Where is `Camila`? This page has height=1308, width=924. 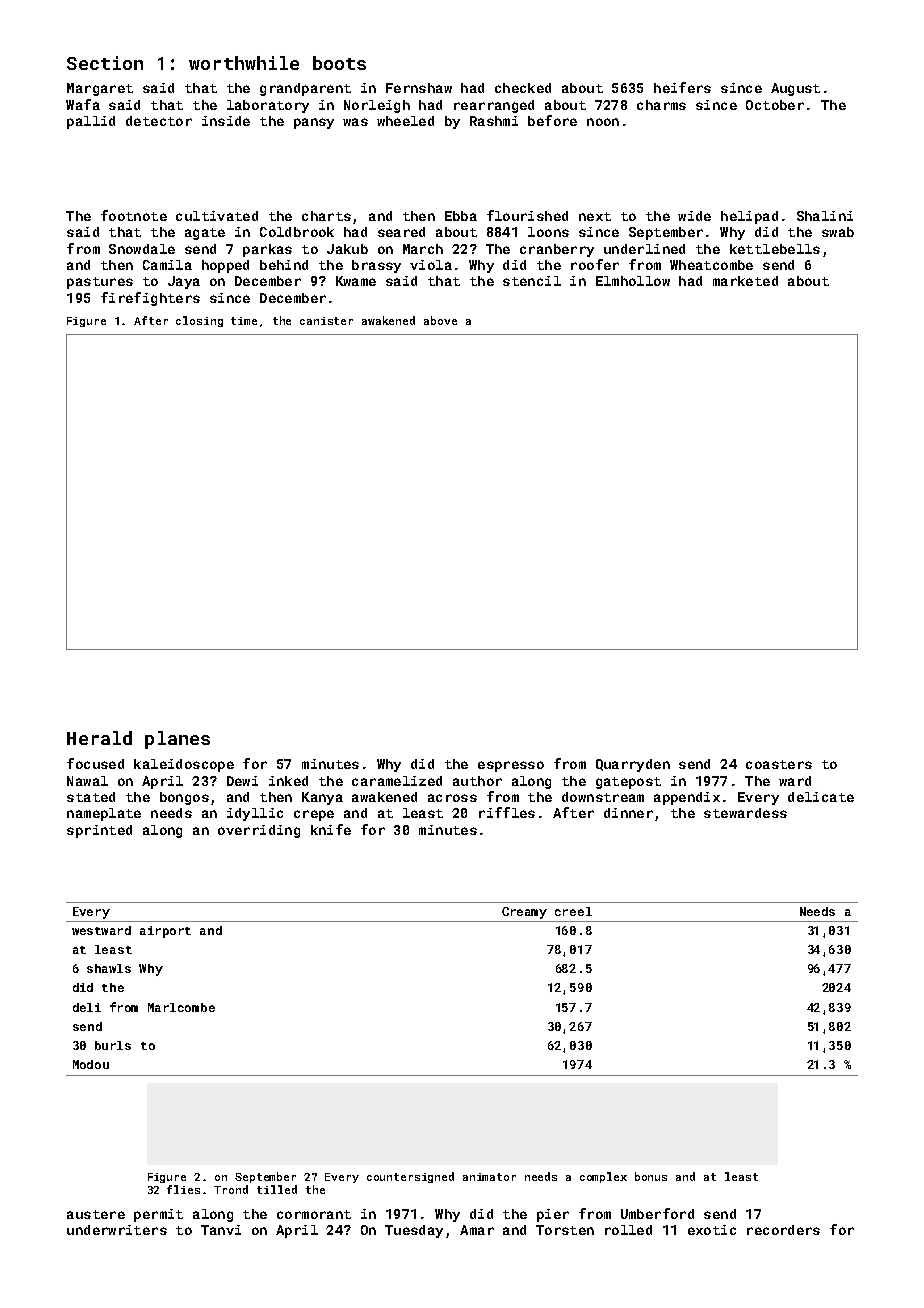 Camila is located at coordinates (167, 265).
